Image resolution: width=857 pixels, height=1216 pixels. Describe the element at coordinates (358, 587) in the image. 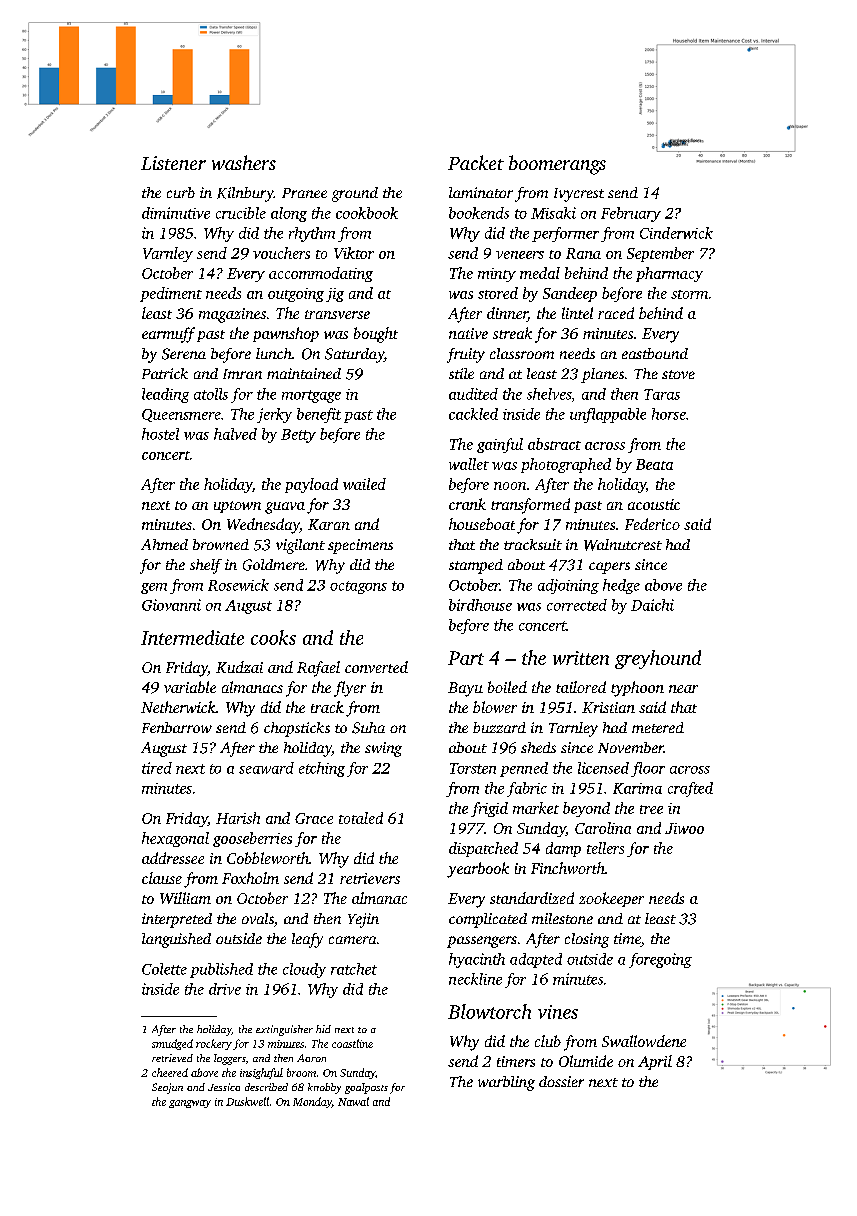

I see `octagons` at that location.
